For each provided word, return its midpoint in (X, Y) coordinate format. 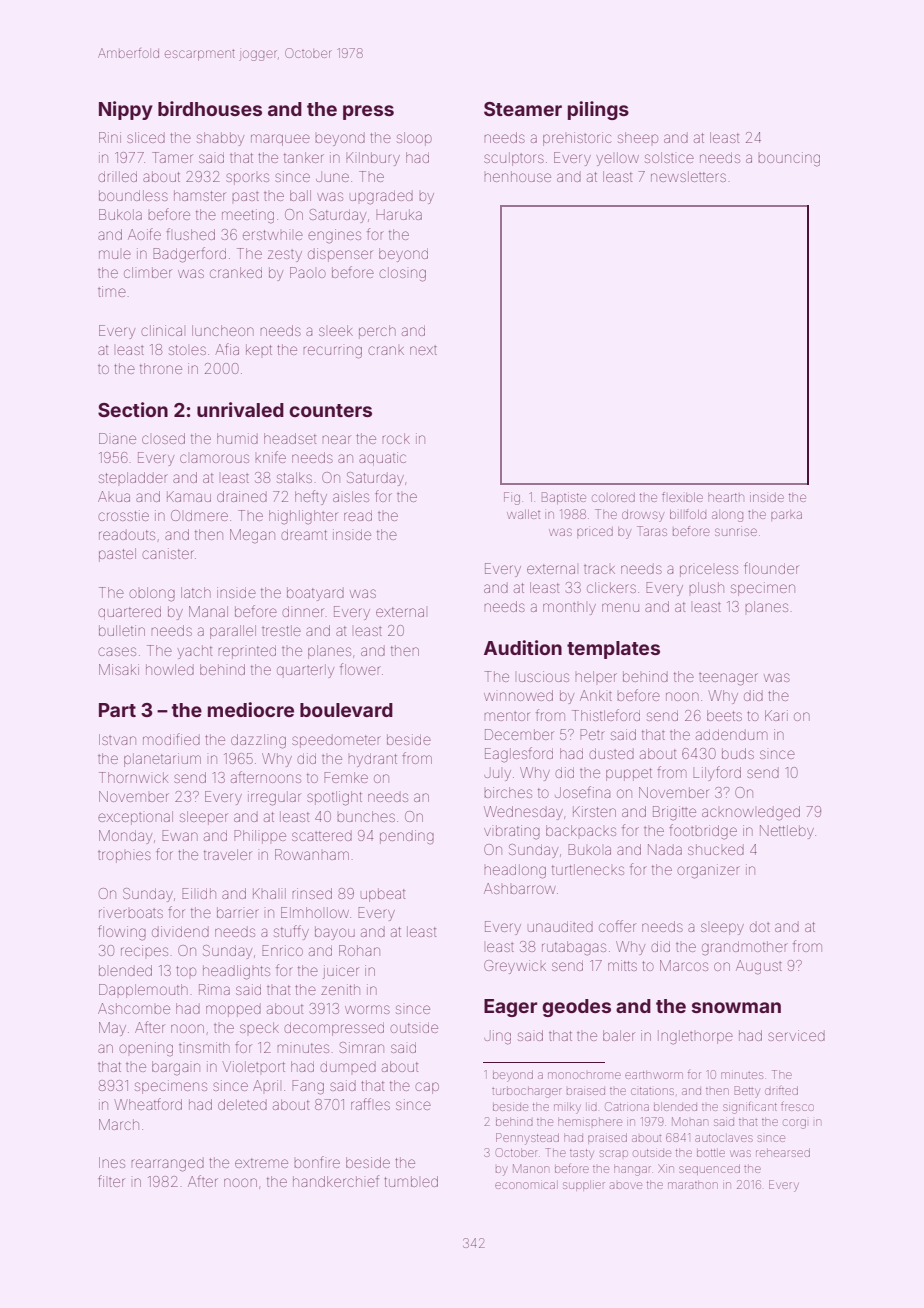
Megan (252, 536)
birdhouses (210, 108)
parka (786, 515)
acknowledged (751, 813)
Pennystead (527, 1139)
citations (652, 1091)
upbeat (383, 895)
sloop (414, 139)
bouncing (789, 159)
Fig (512, 498)
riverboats (131, 913)
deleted (242, 1104)
